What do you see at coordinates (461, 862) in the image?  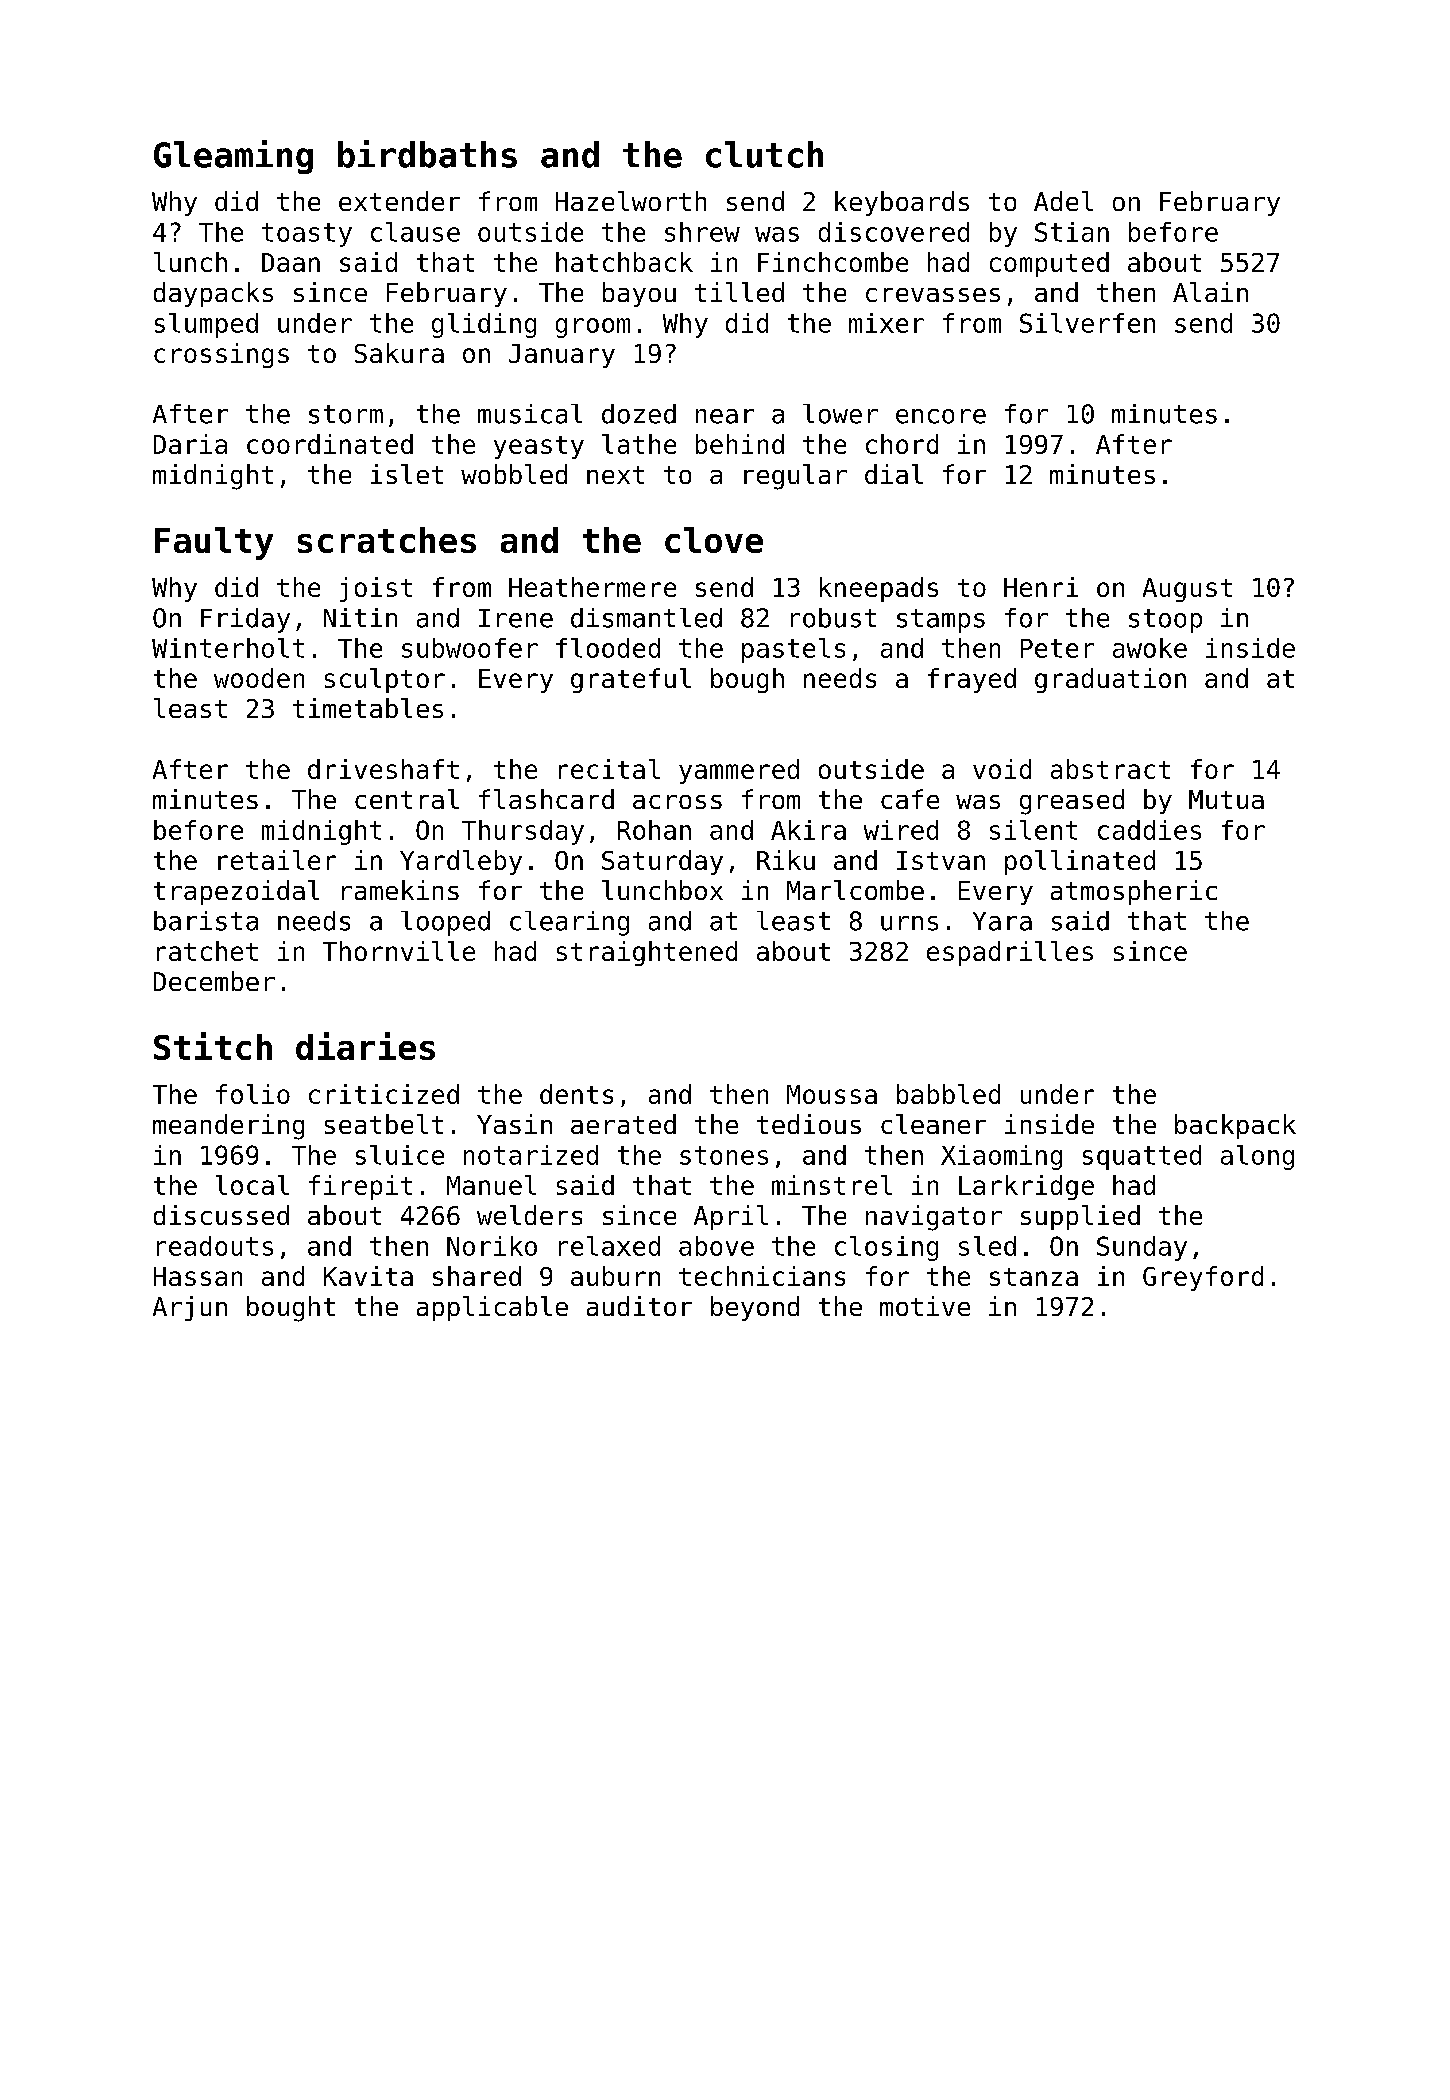 I see `Yardleby` at bounding box center [461, 862].
